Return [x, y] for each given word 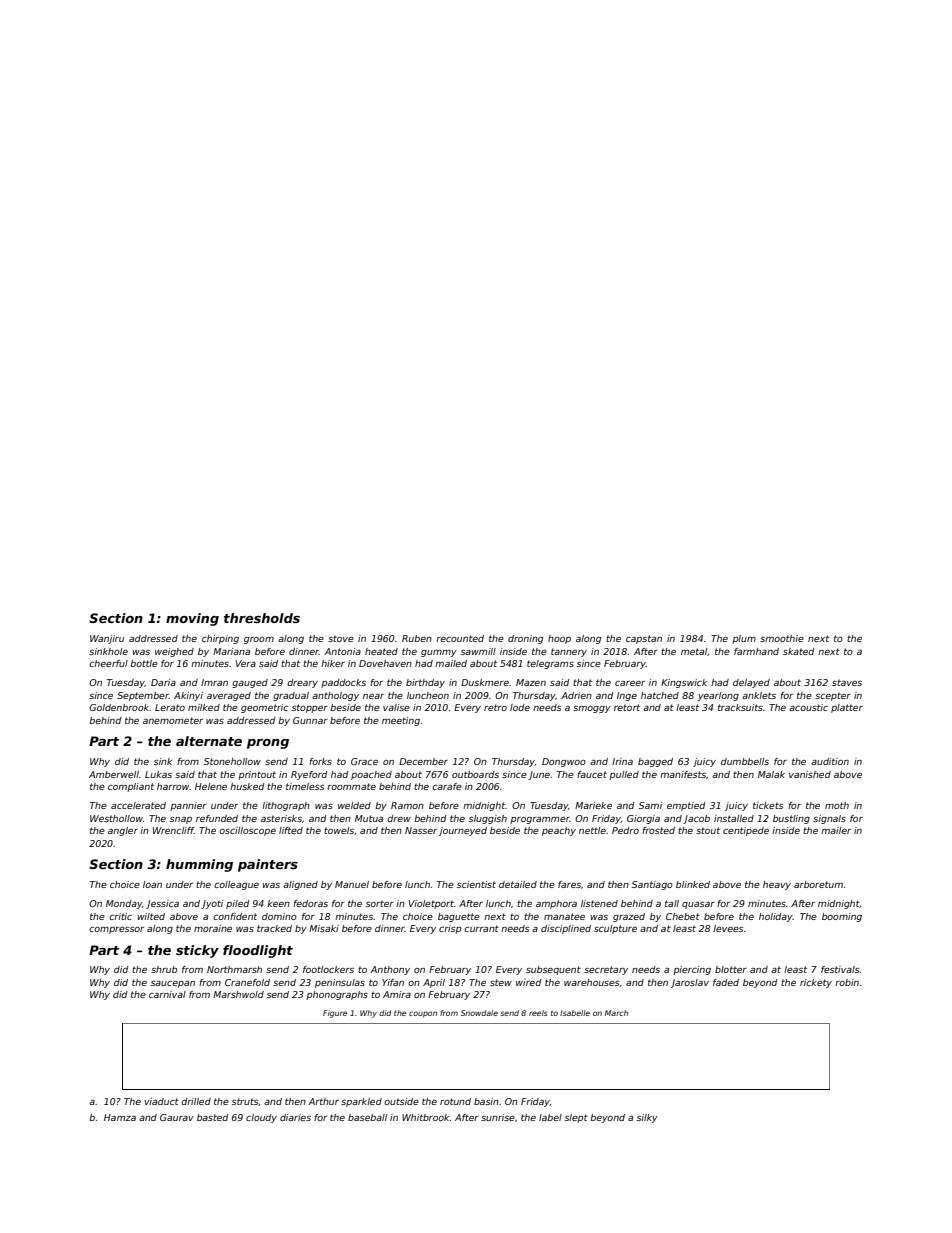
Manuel [352, 884]
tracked [274, 928]
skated [799, 651]
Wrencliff [173, 830]
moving [192, 619]
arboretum [818, 884]
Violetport [431, 904]
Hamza [120, 1117]
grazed [629, 917]
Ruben [417, 638]
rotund [455, 1101]
